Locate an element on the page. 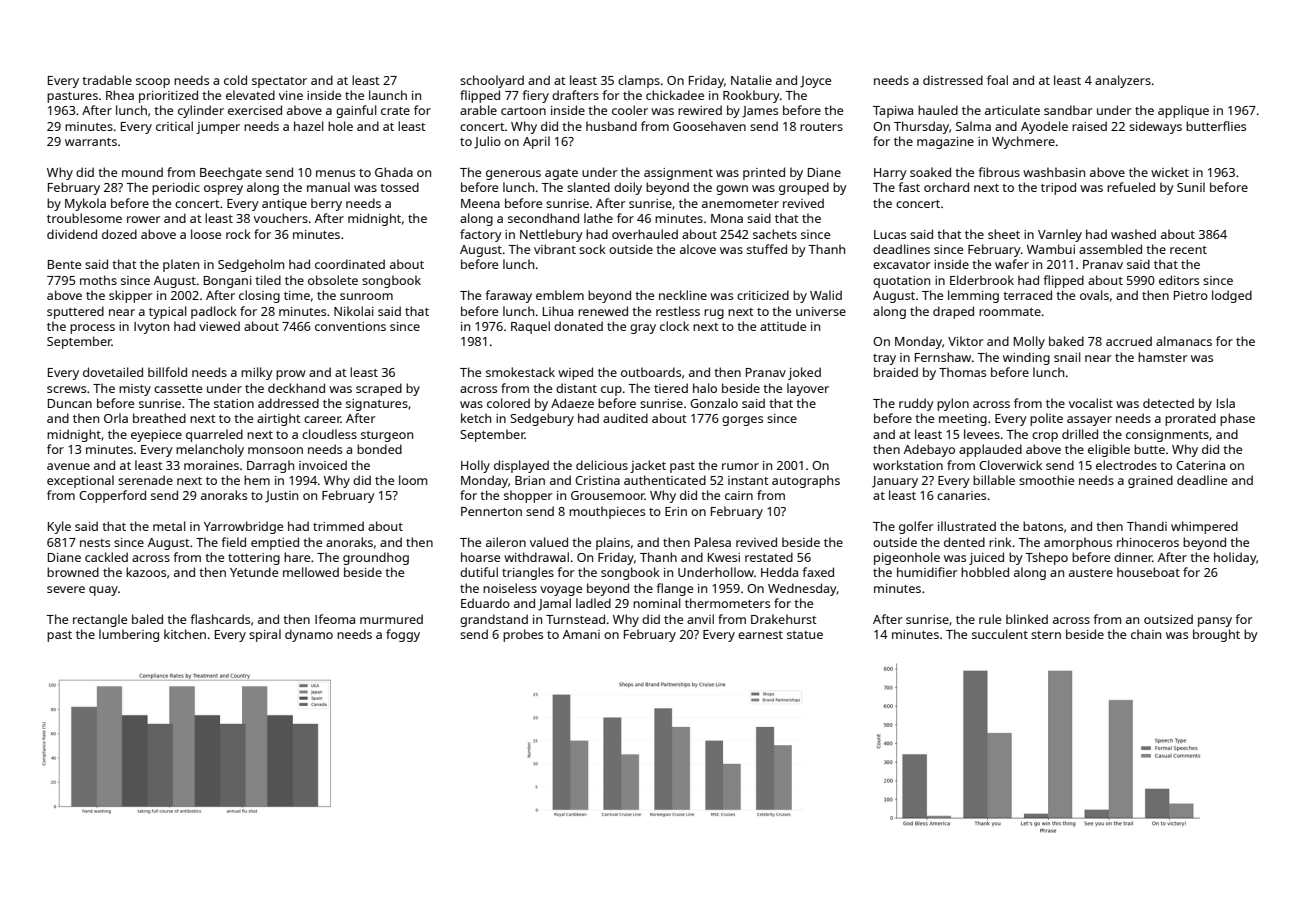 The width and height of the image is (1308, 924). browned is located at coordinates (73, 572).
